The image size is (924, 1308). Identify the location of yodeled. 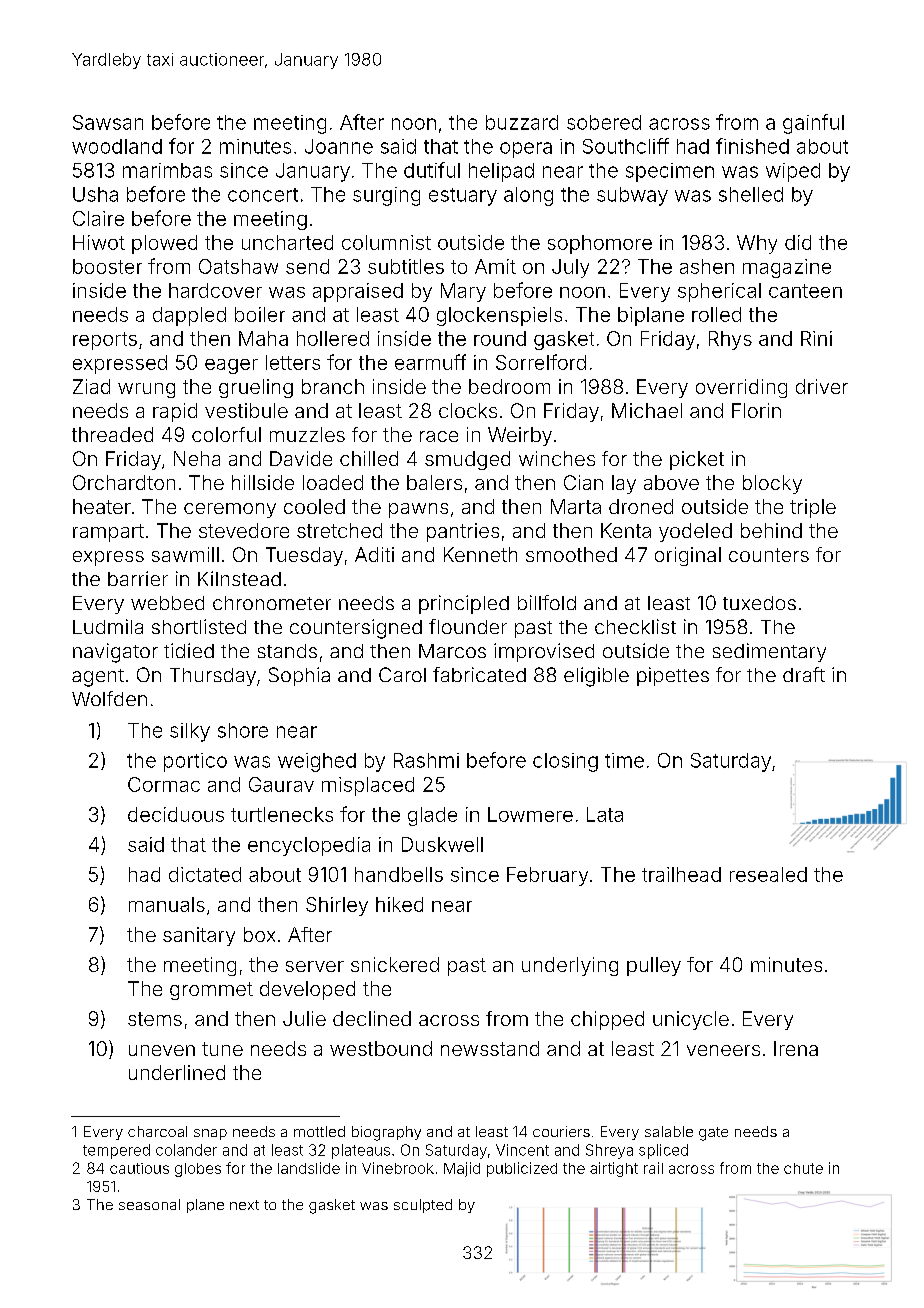
(695, 532).
